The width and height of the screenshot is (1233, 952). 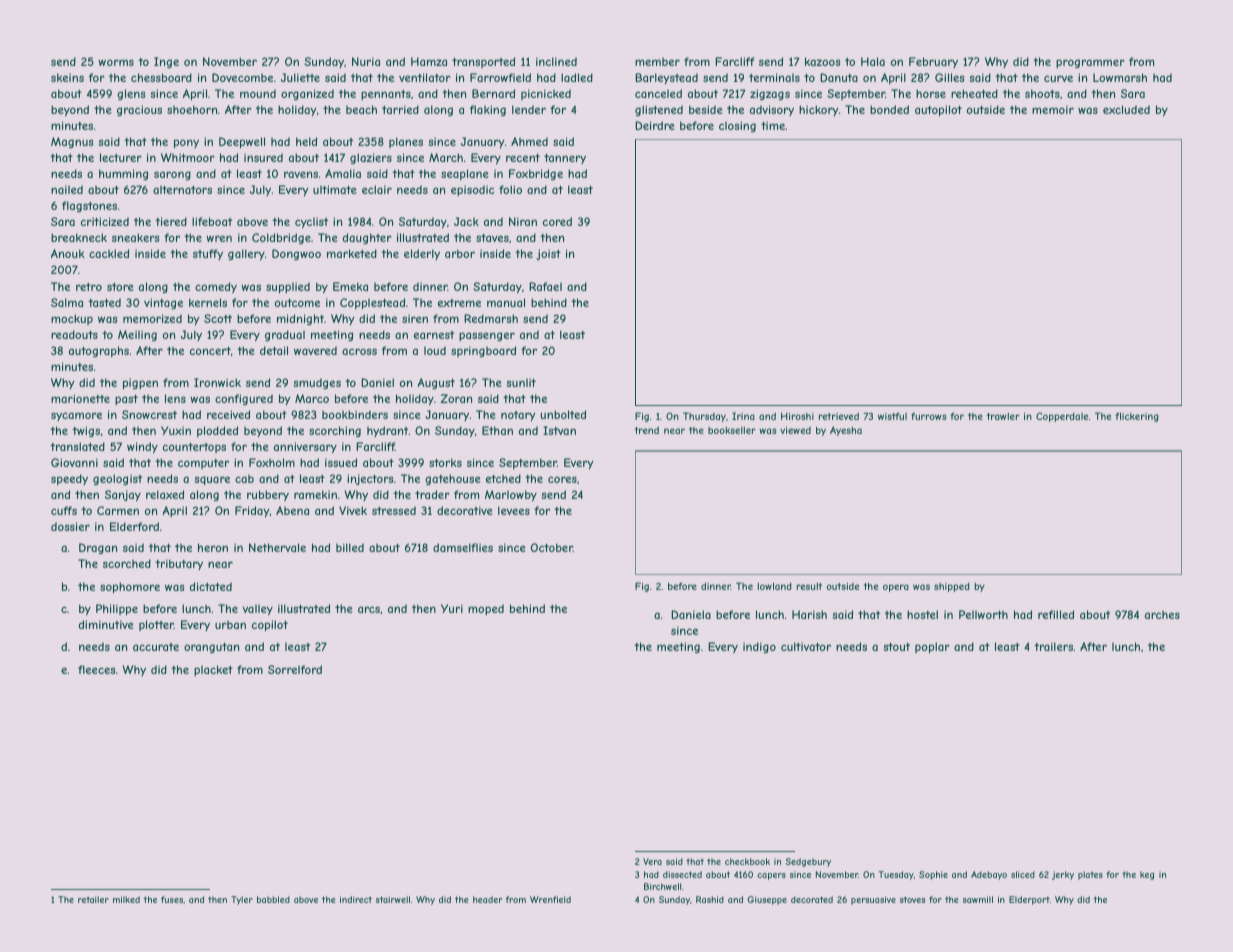 What do you see at coordinates (932, 647) in the screenshot?
I see `poplar` at bounding box center [932, 647].
